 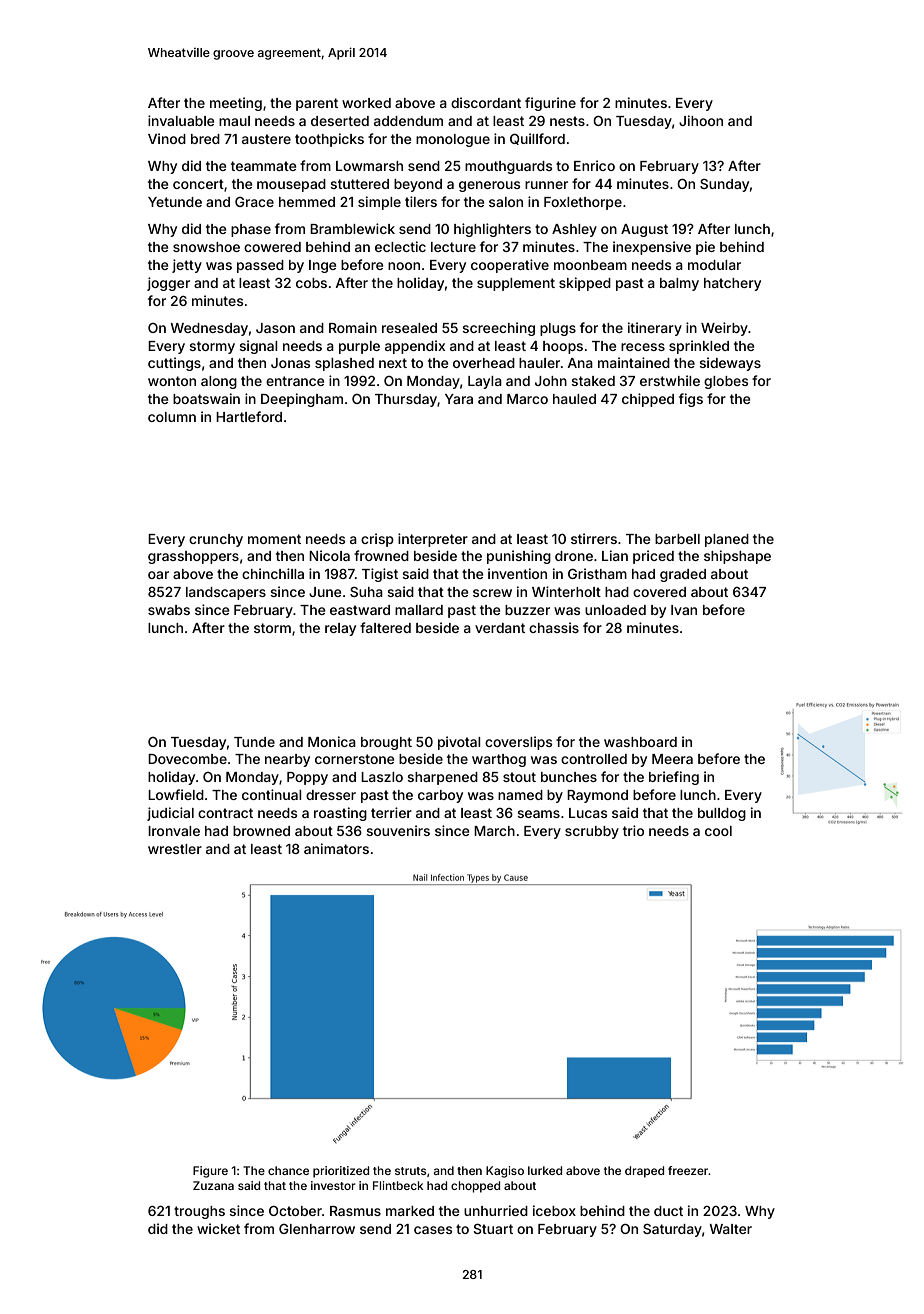 I want to click on Weirby, so click(x=724, y=329).
